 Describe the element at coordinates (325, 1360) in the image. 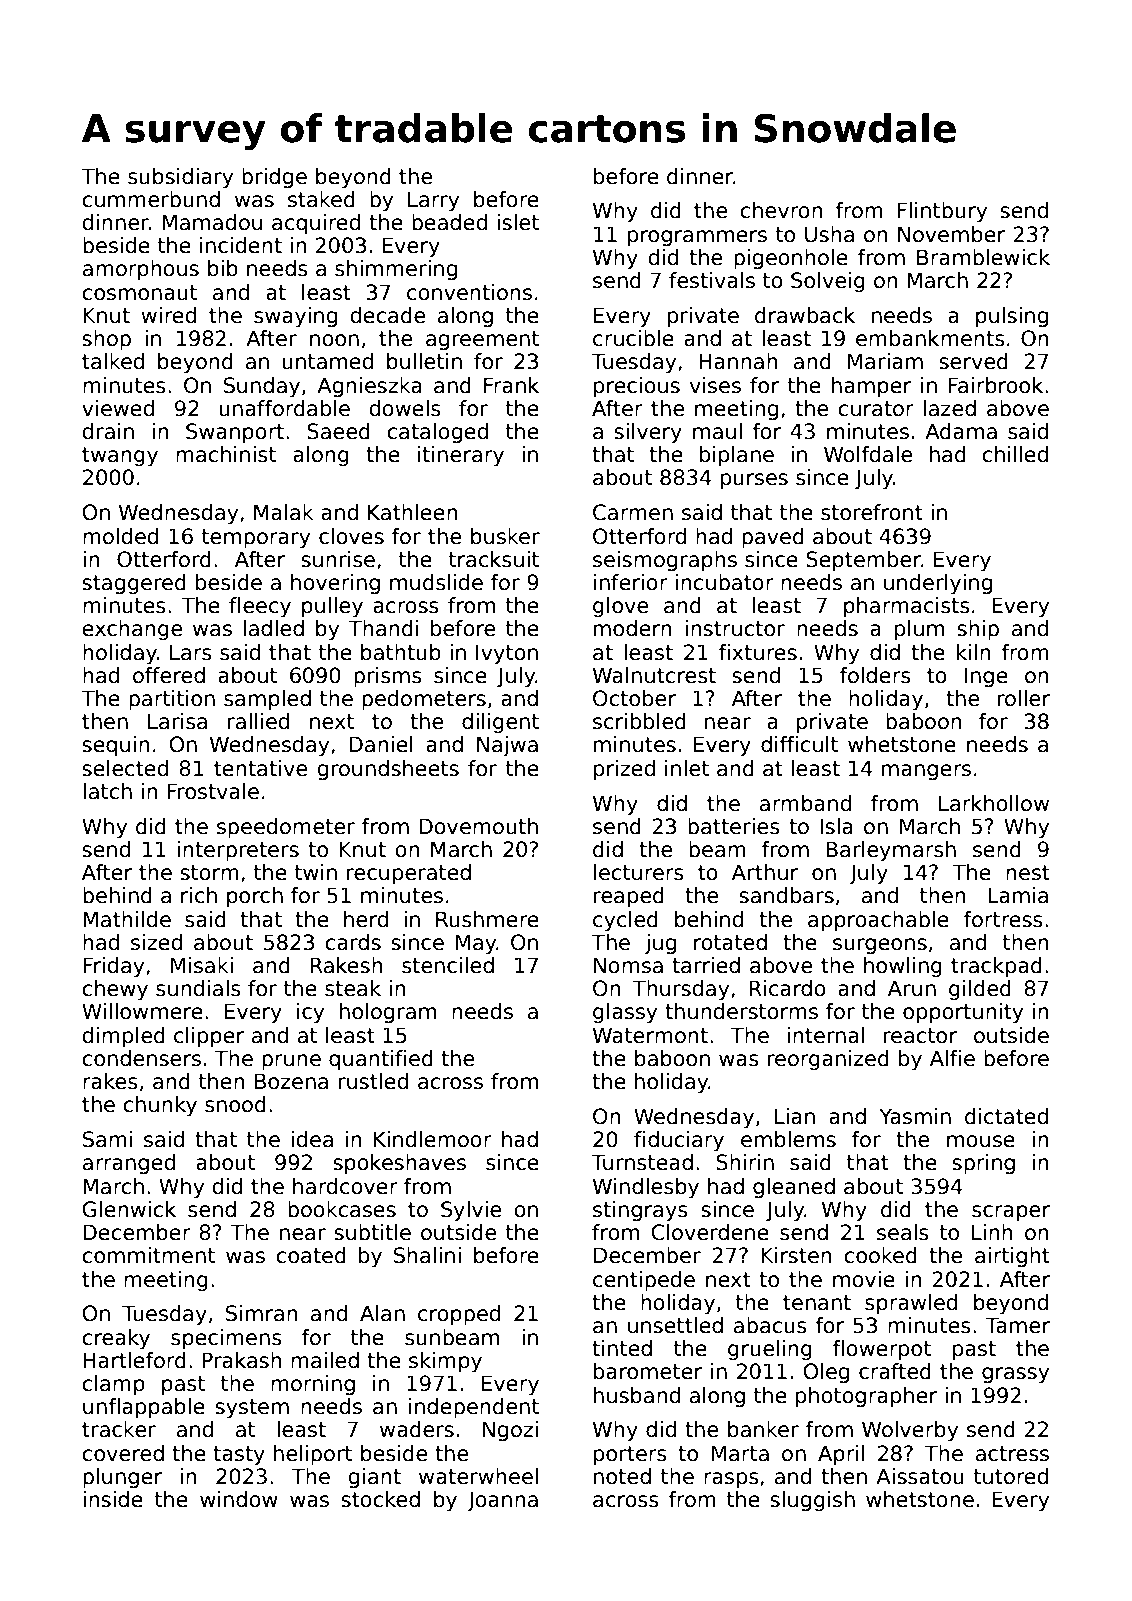

I see `mailed` at that location.
